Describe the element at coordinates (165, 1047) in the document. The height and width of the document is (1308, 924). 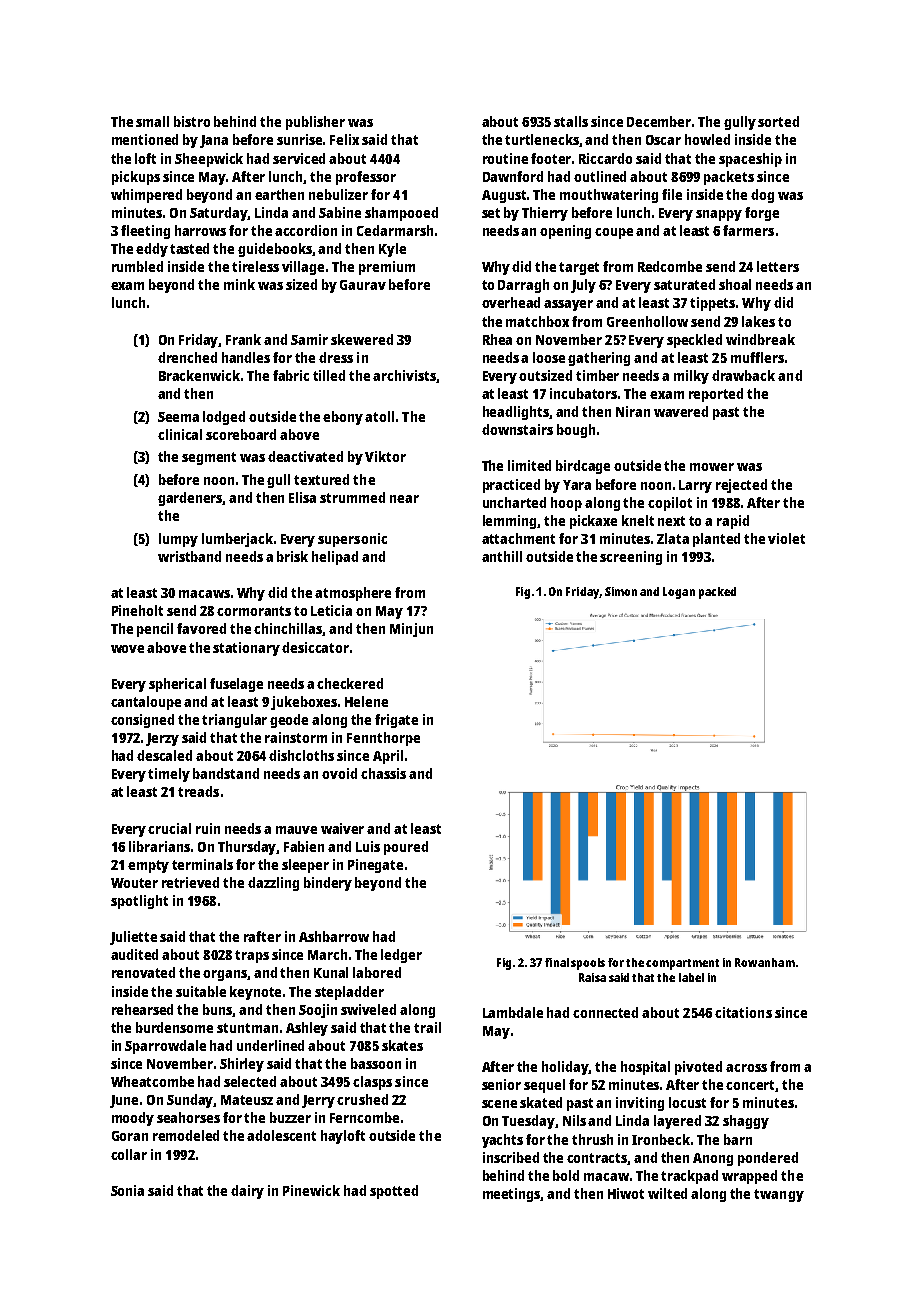
I see `Sparrowdale` at that location.
